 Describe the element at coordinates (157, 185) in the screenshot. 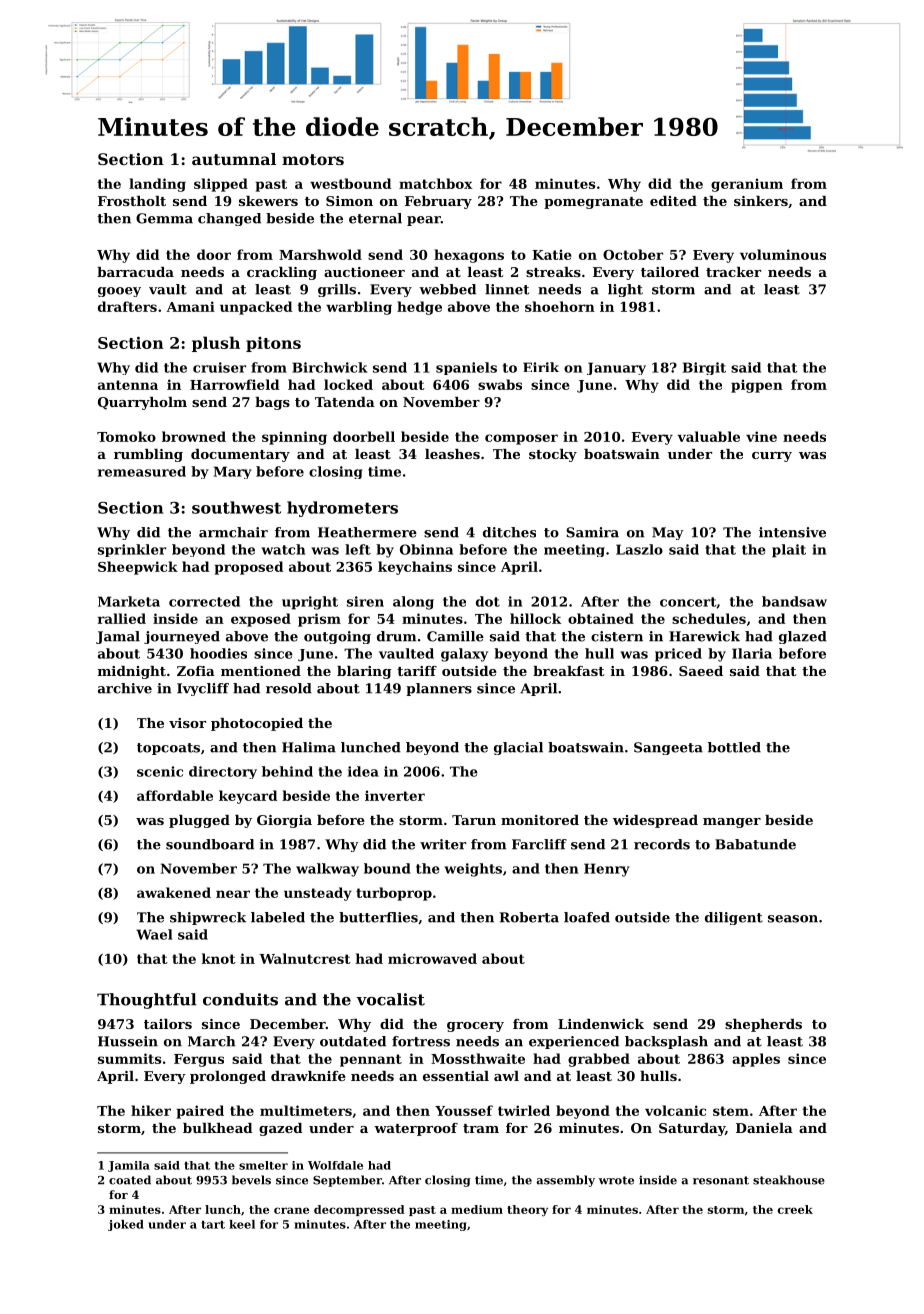

I see `landing` at that location.
